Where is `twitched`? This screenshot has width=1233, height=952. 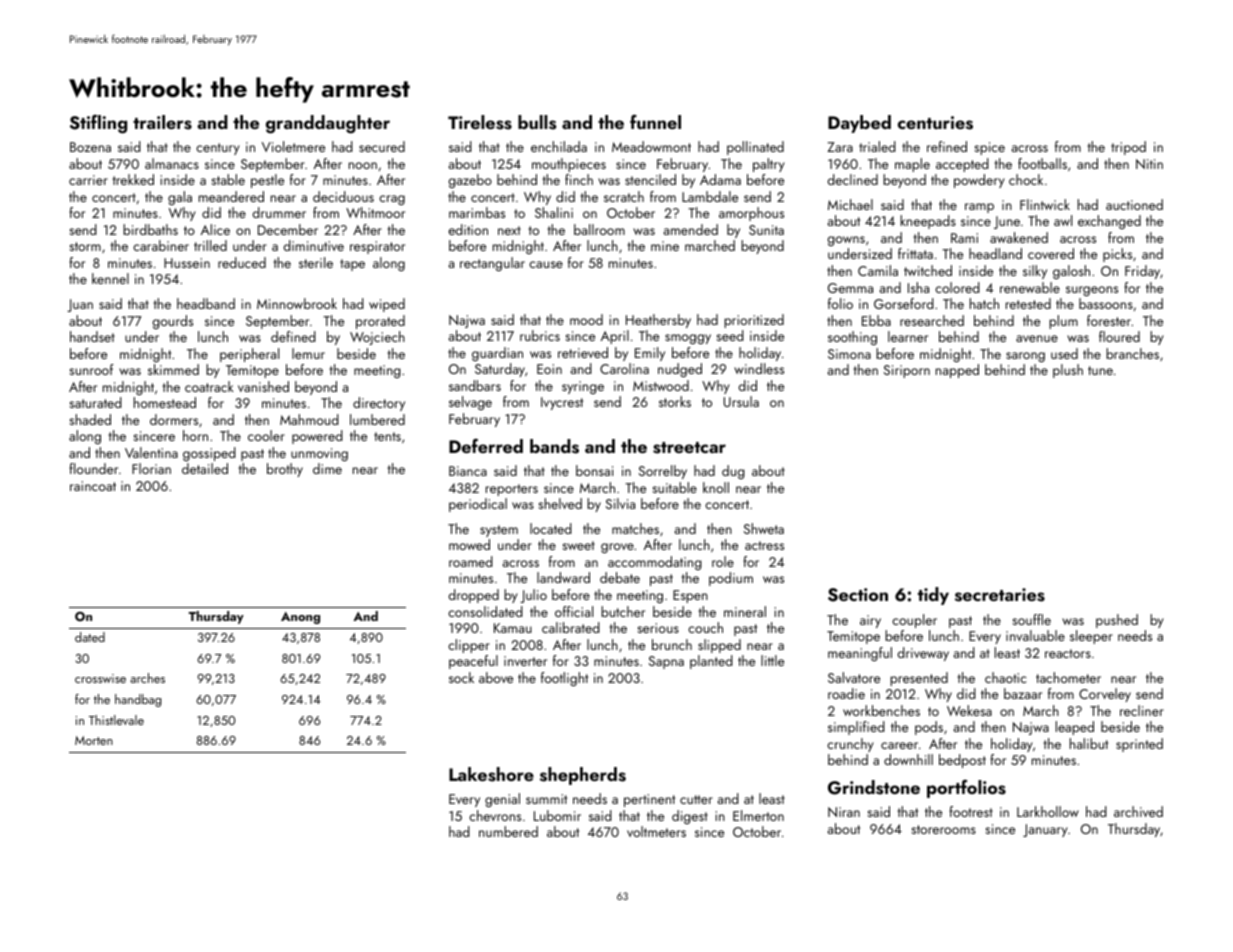 twitched is located at coordinates (928, 270).
